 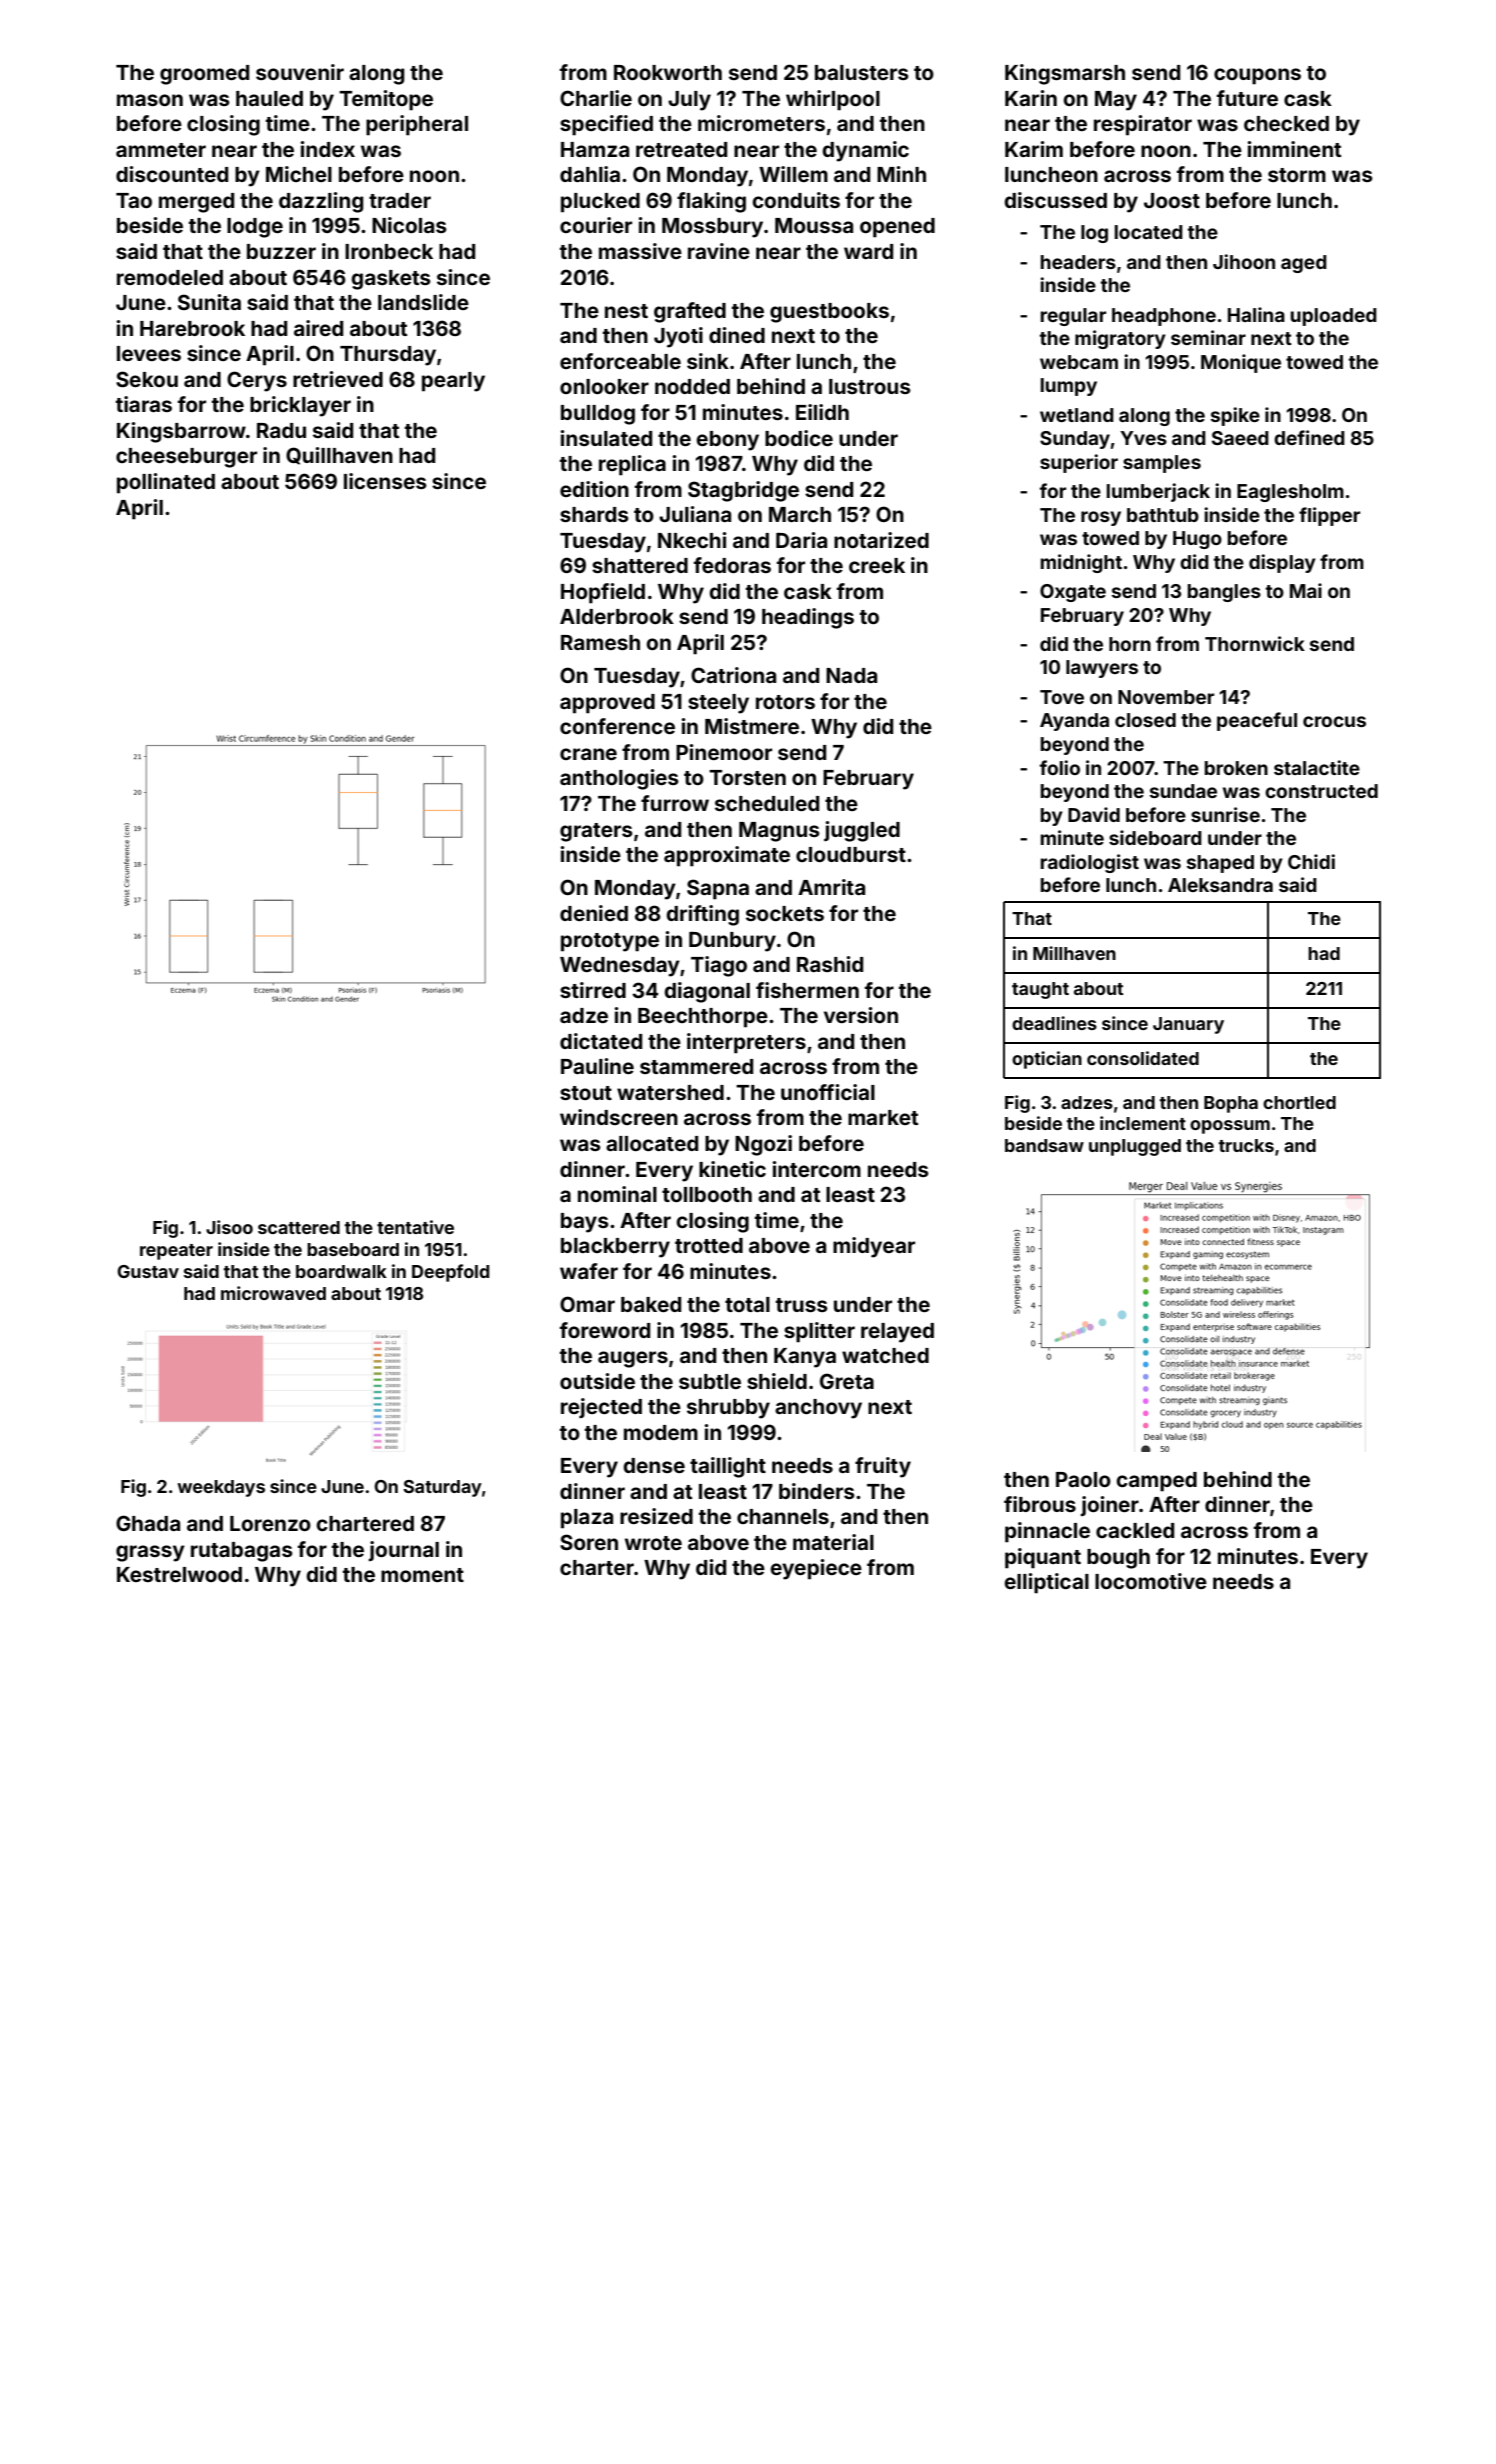 I want to click on joiner, so click(x=1109, y=1506).
